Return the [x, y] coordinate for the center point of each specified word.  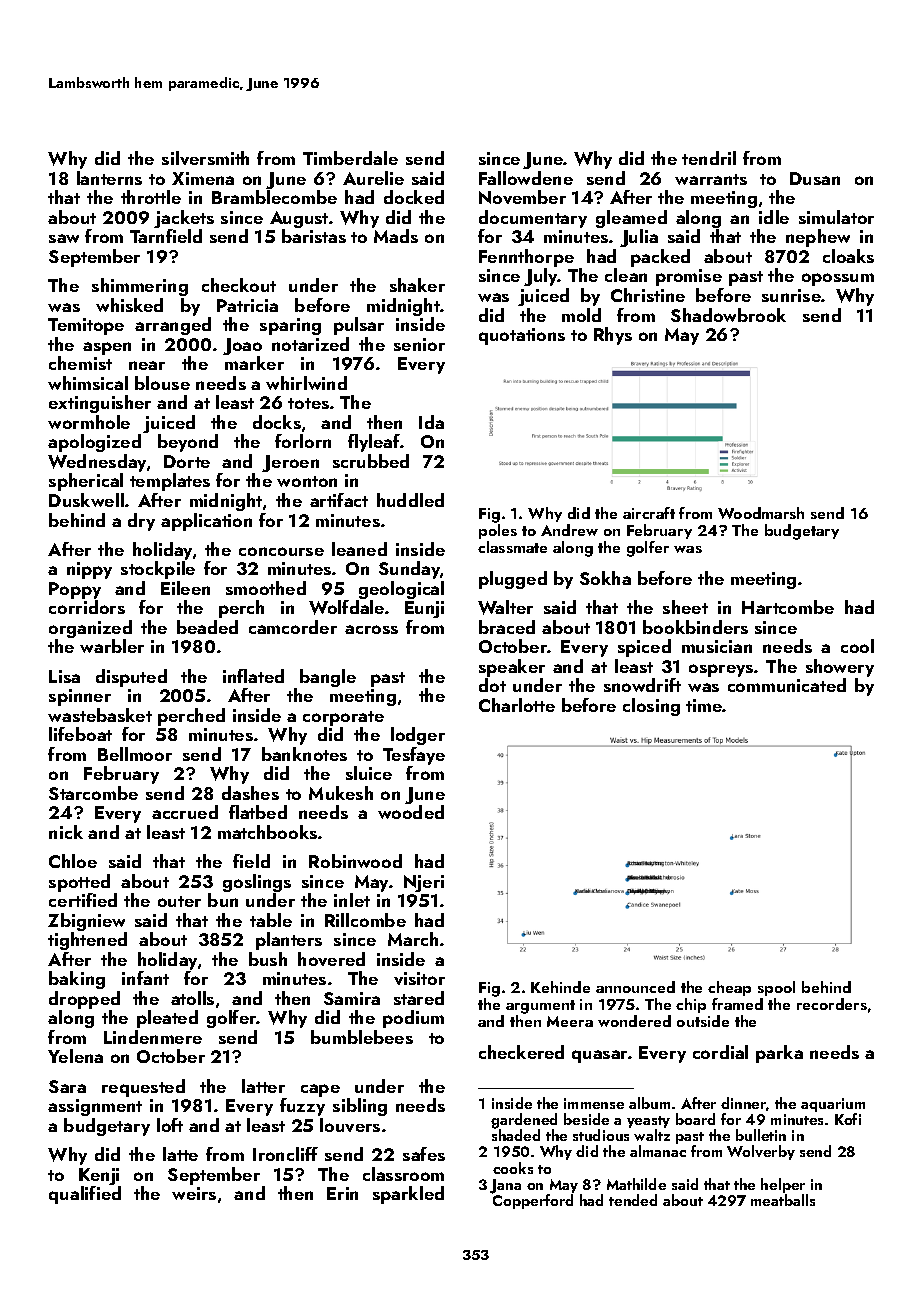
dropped [84, 1000]
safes [424, 1154]
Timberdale [350, 158]
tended [633, 1200]
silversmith [205, 158]
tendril [709, 158]
